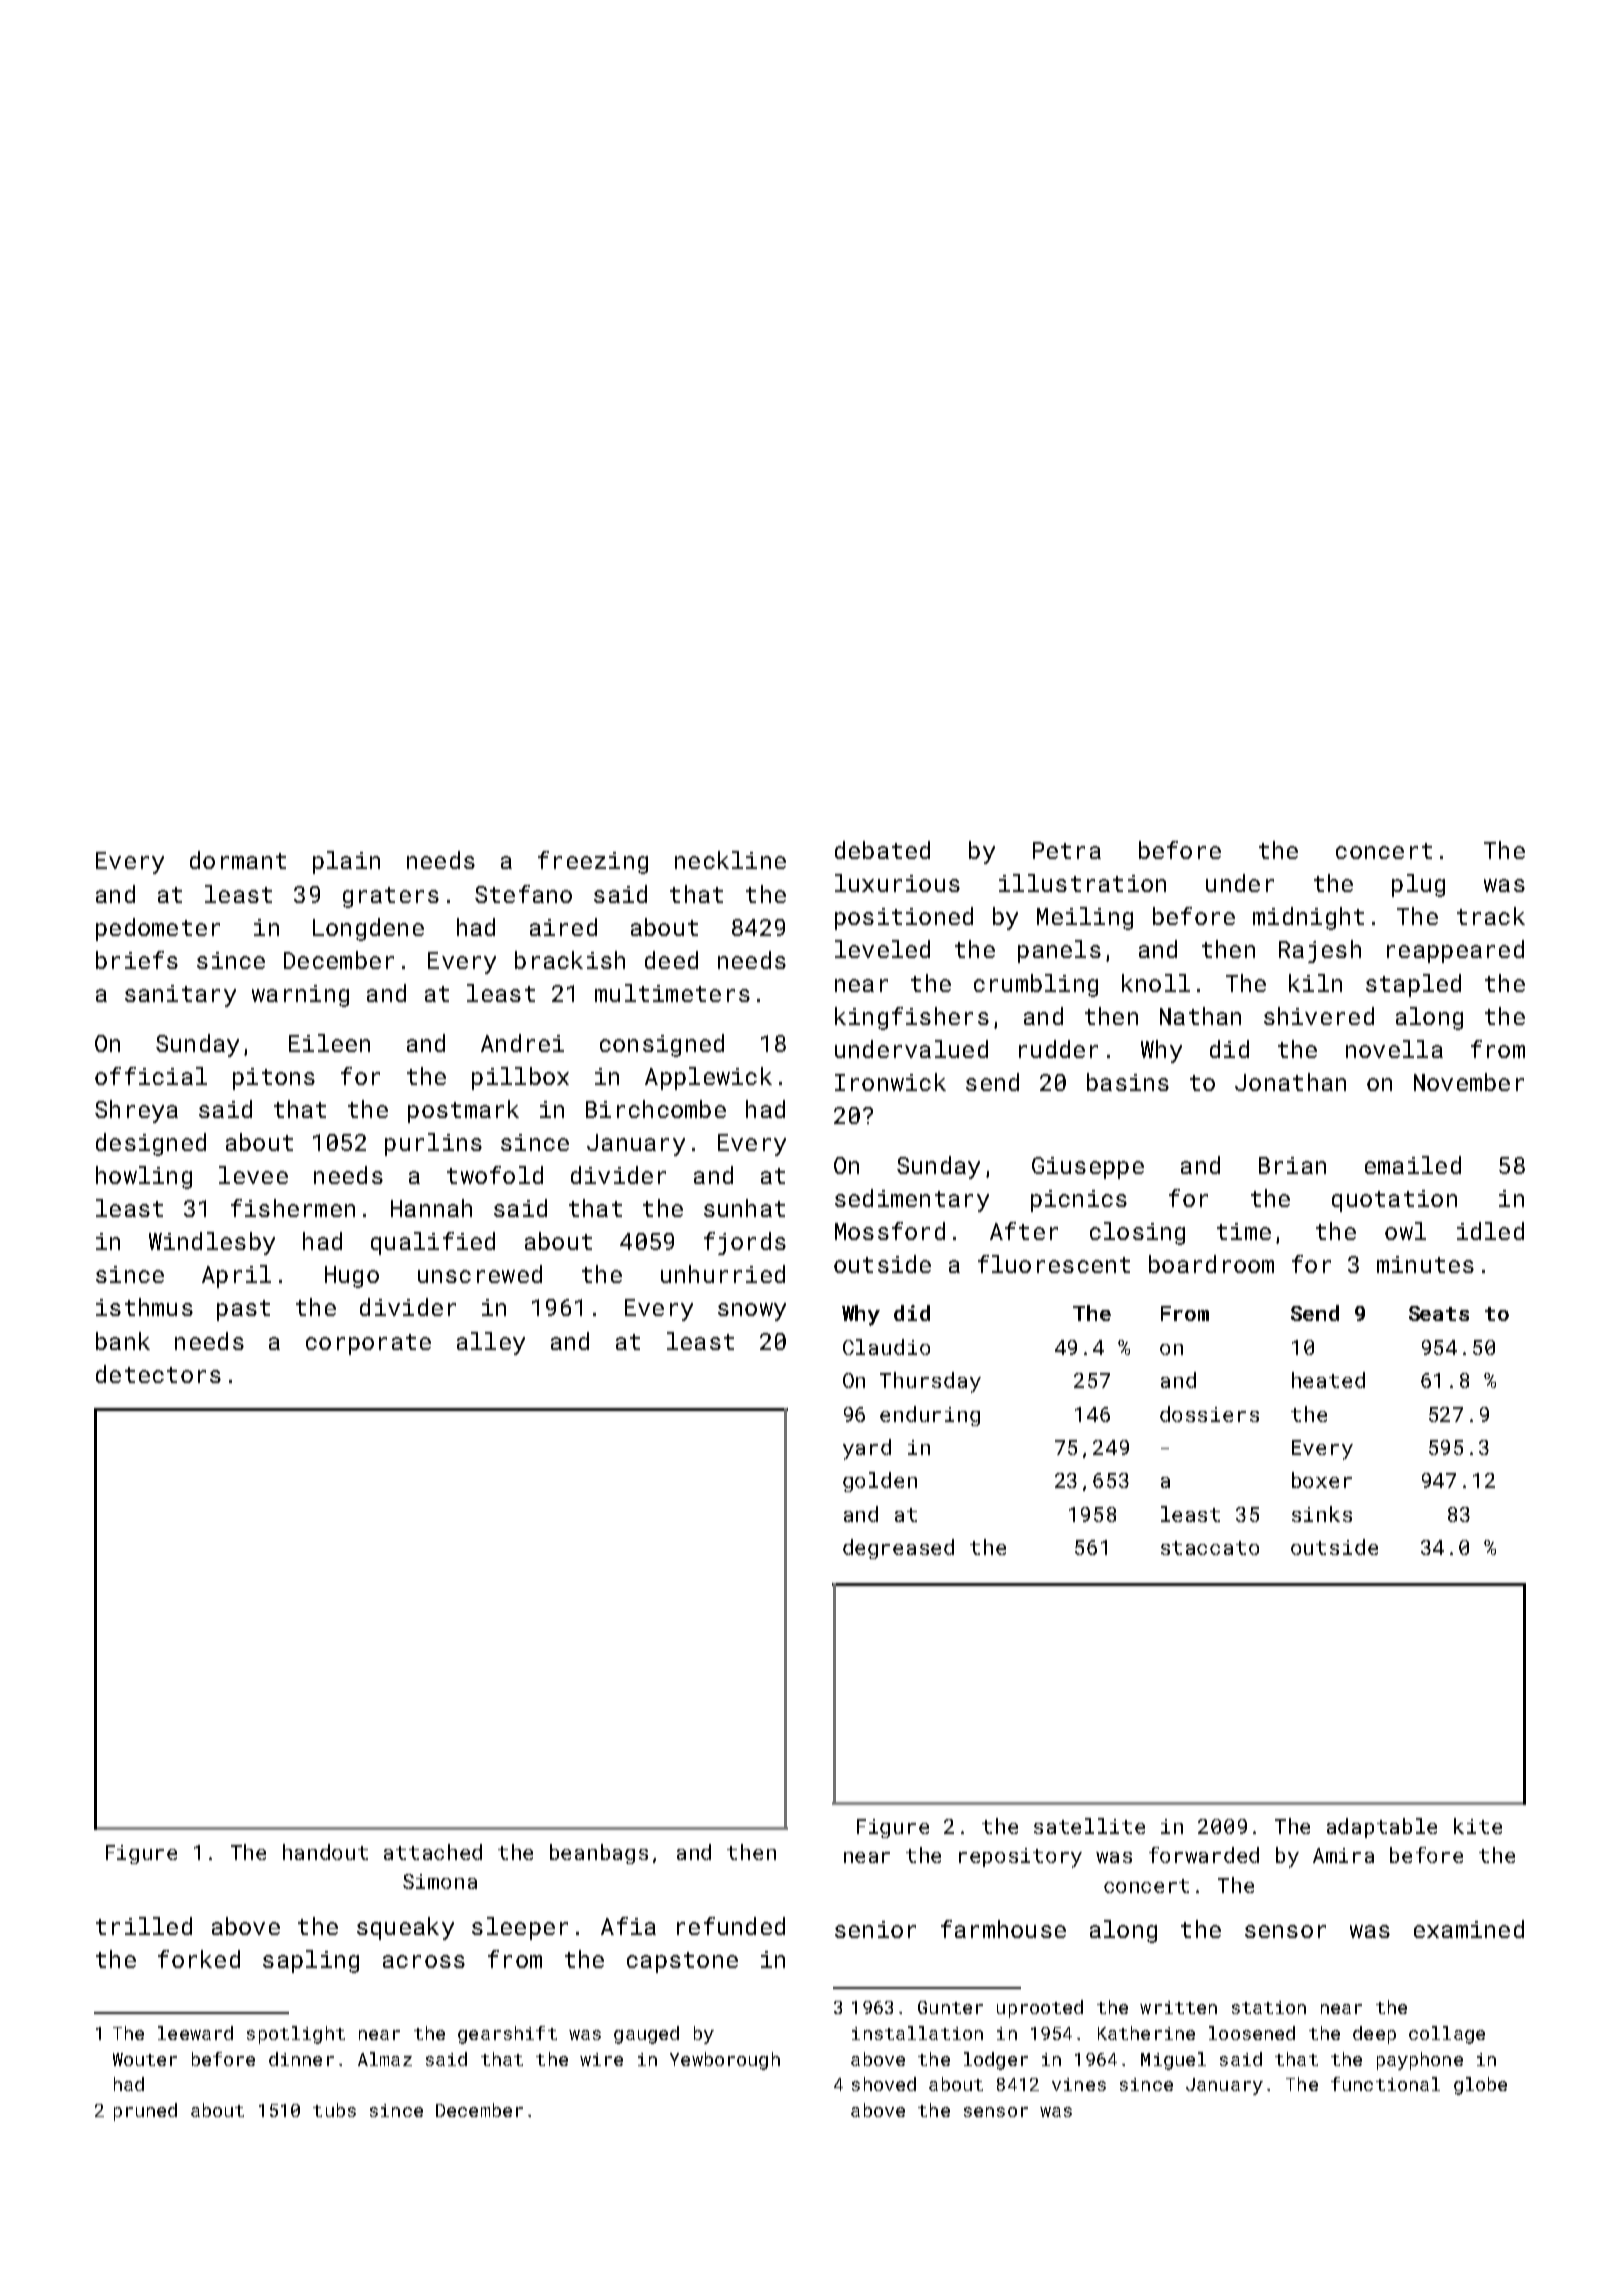  Describe the element at coordinates (238, 860) in the document. I see `dormant` at that location.
